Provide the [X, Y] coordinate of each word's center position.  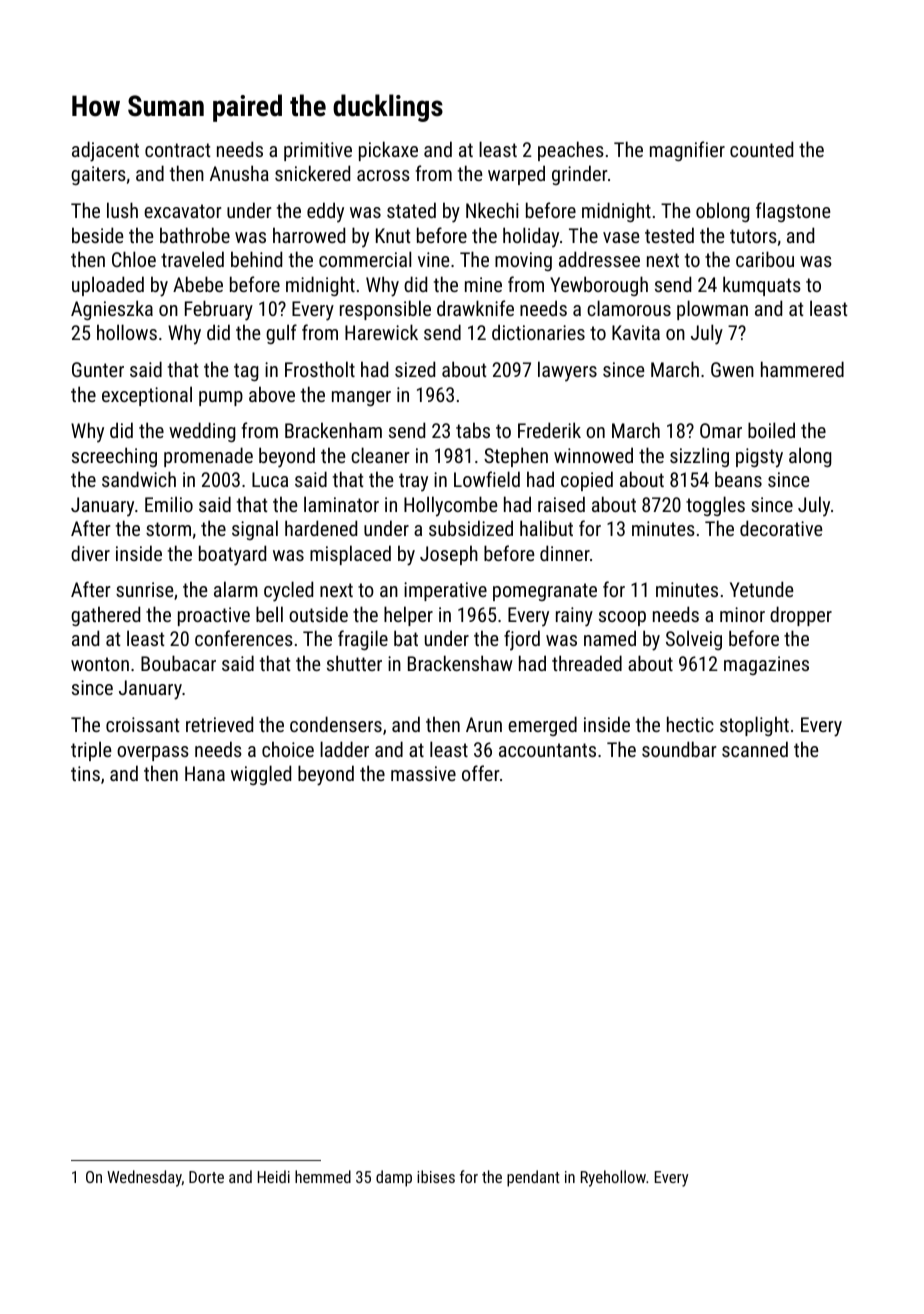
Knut [393, 235]
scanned [755, 749]
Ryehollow [613, 1178]
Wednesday [144, 1178]
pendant [533, 1178]
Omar [721, 430]
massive [423, 773]
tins [85, 773]
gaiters [98, 175]
